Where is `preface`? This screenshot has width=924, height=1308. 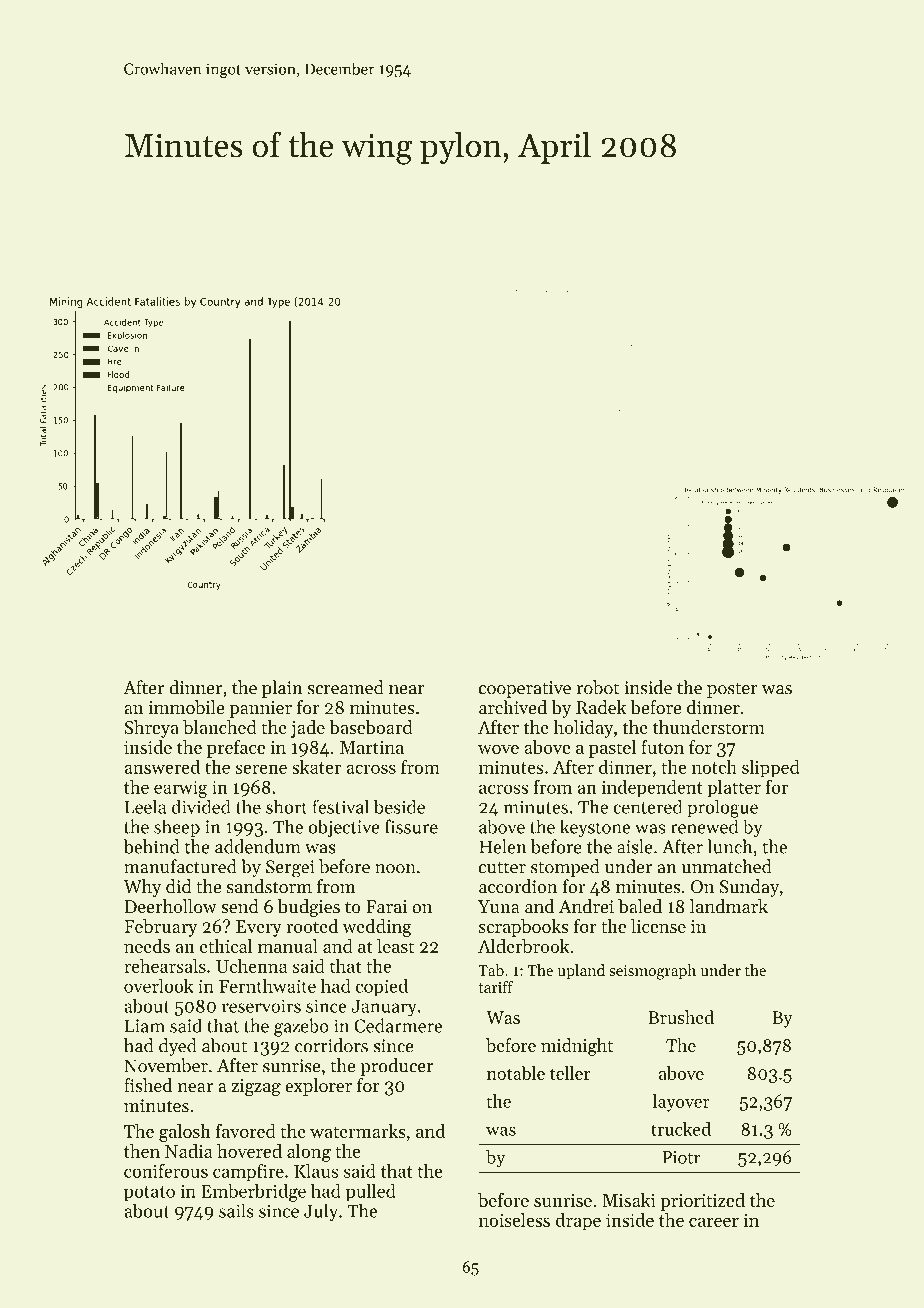 preface is located at coordinates (236, 749).
